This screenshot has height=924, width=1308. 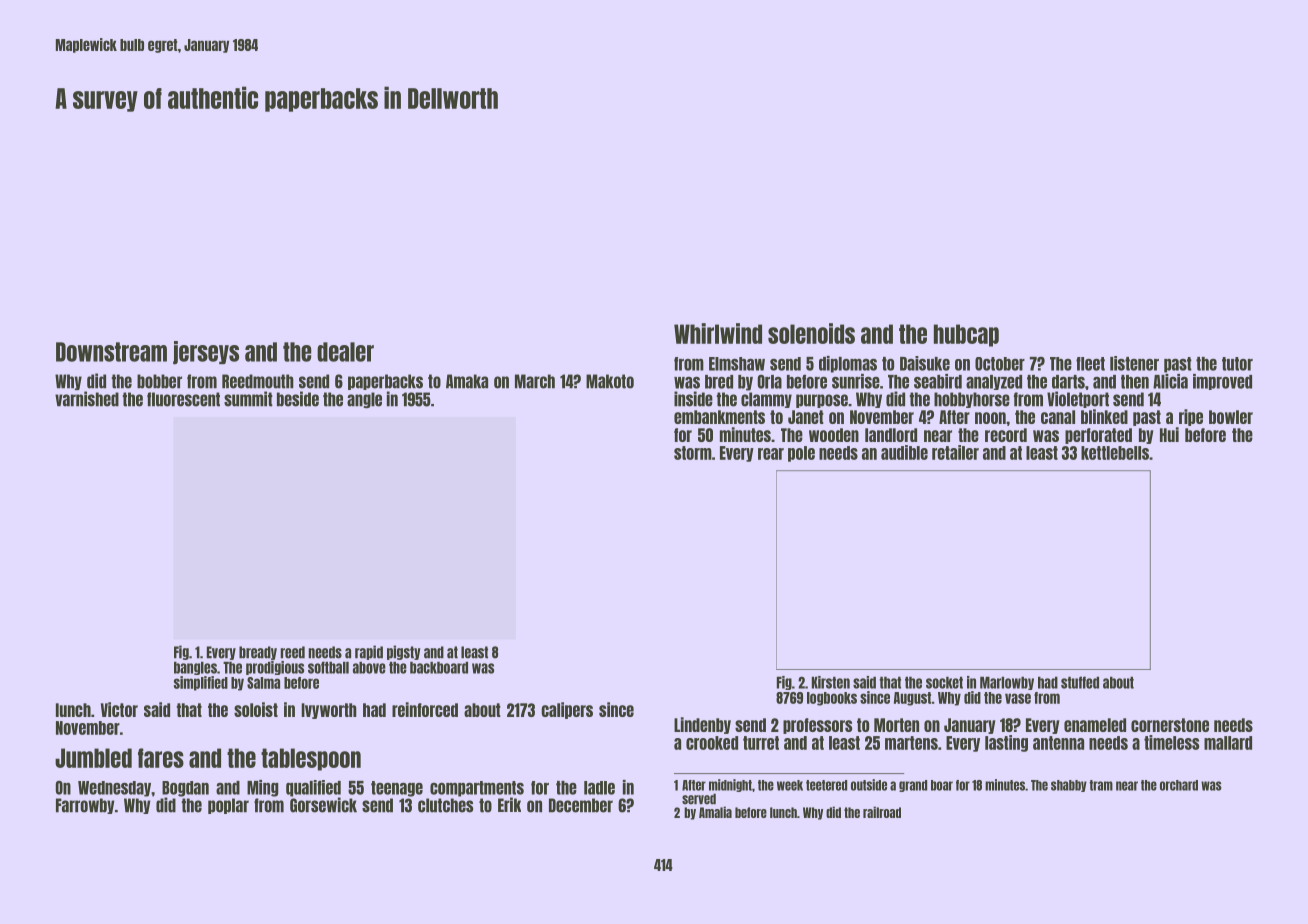 I want to click on stuffed, so click(x=1080, y=682).
